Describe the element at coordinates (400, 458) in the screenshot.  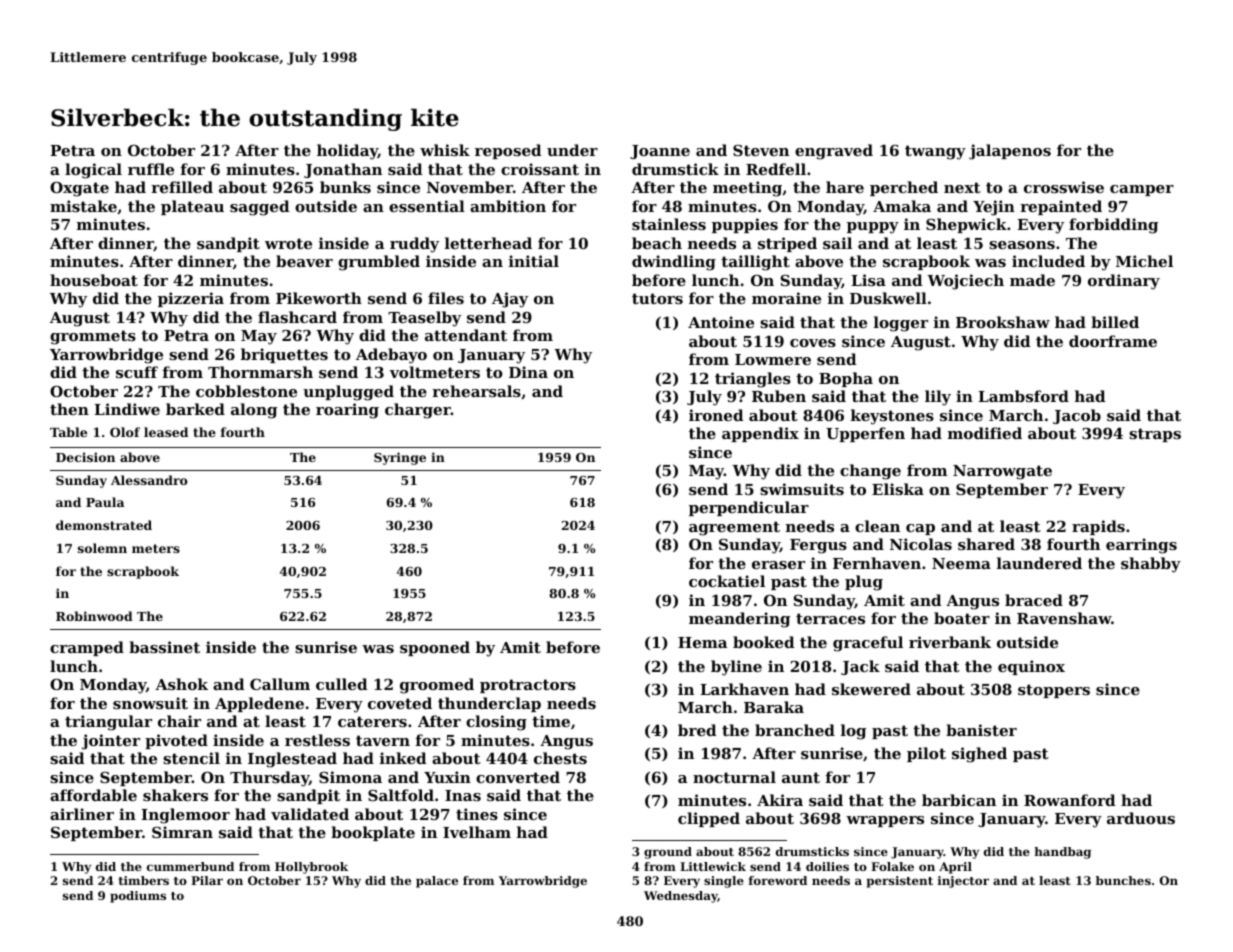
I see `Syringe` at that location.
